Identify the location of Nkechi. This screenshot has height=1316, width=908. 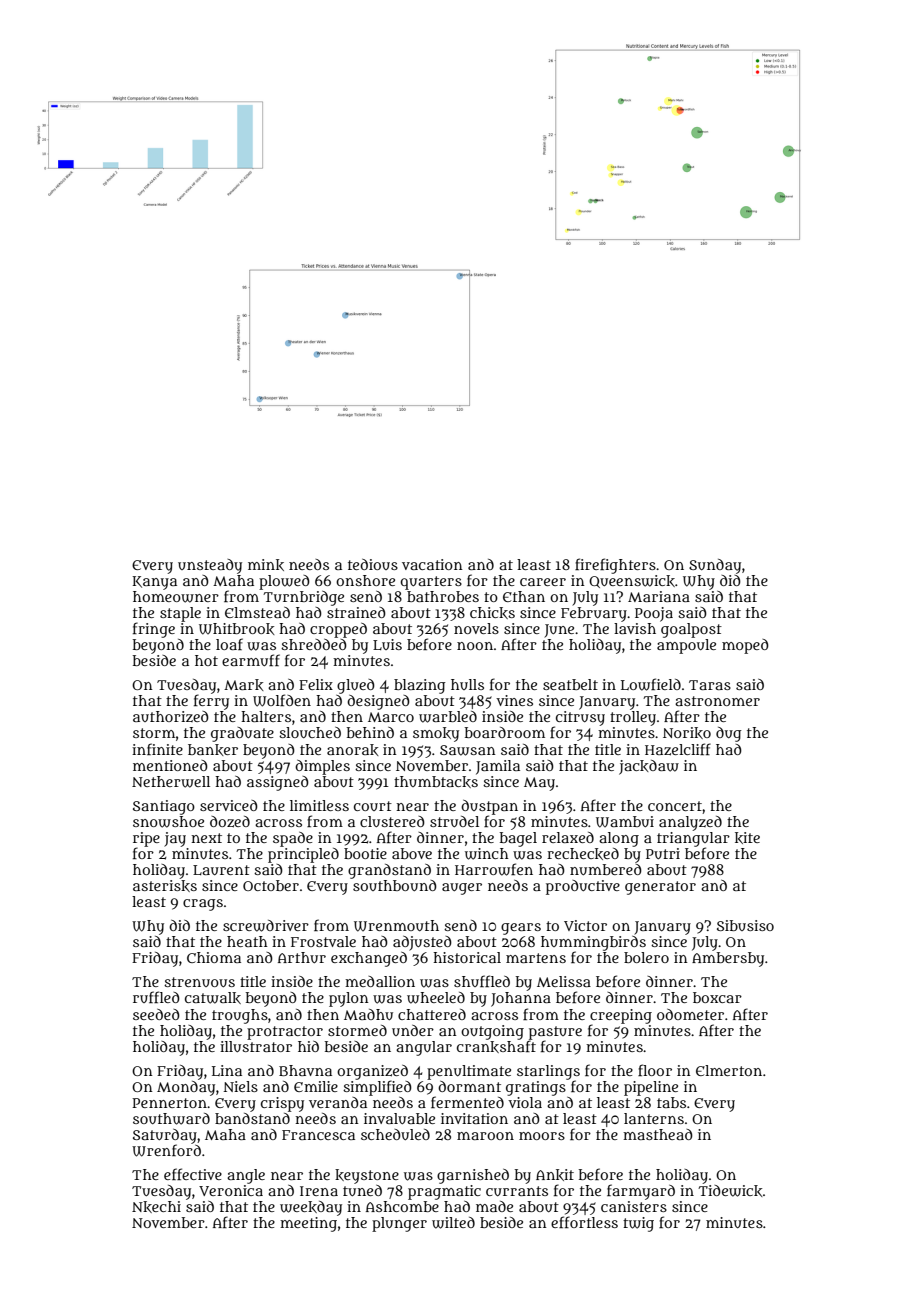
(156, 1207).
